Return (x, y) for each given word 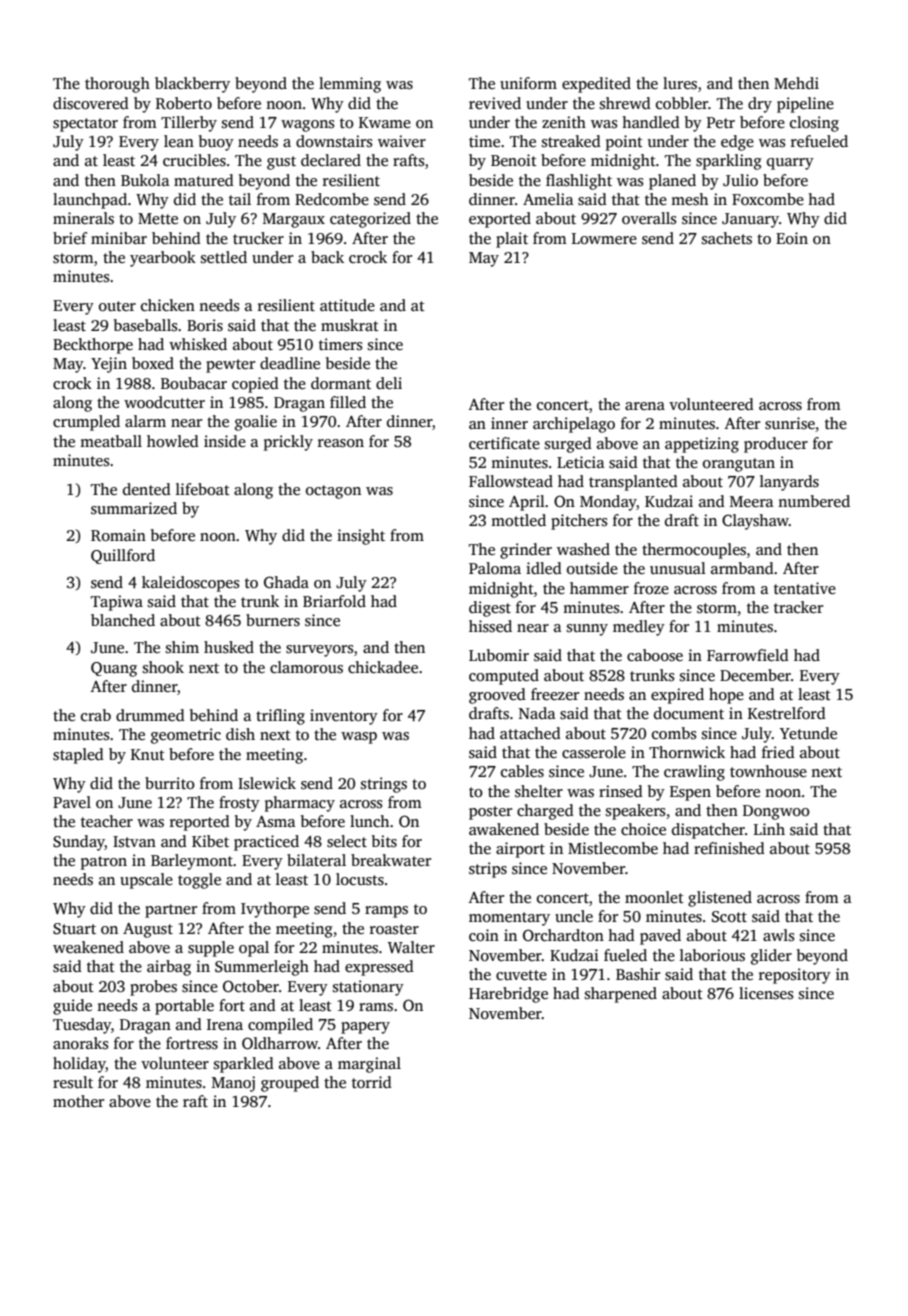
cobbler (682, 103)
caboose (655, 655)
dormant (341, 383)
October (251, 986)
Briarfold (334, 601)
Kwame (385, 122)
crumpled (86, 423)
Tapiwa (117, 603)
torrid (372, 1082)
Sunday (79, 843)
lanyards (789, 483)
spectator (85, 125)
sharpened (621, 995)
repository (795, 976)
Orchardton (563, 935)
